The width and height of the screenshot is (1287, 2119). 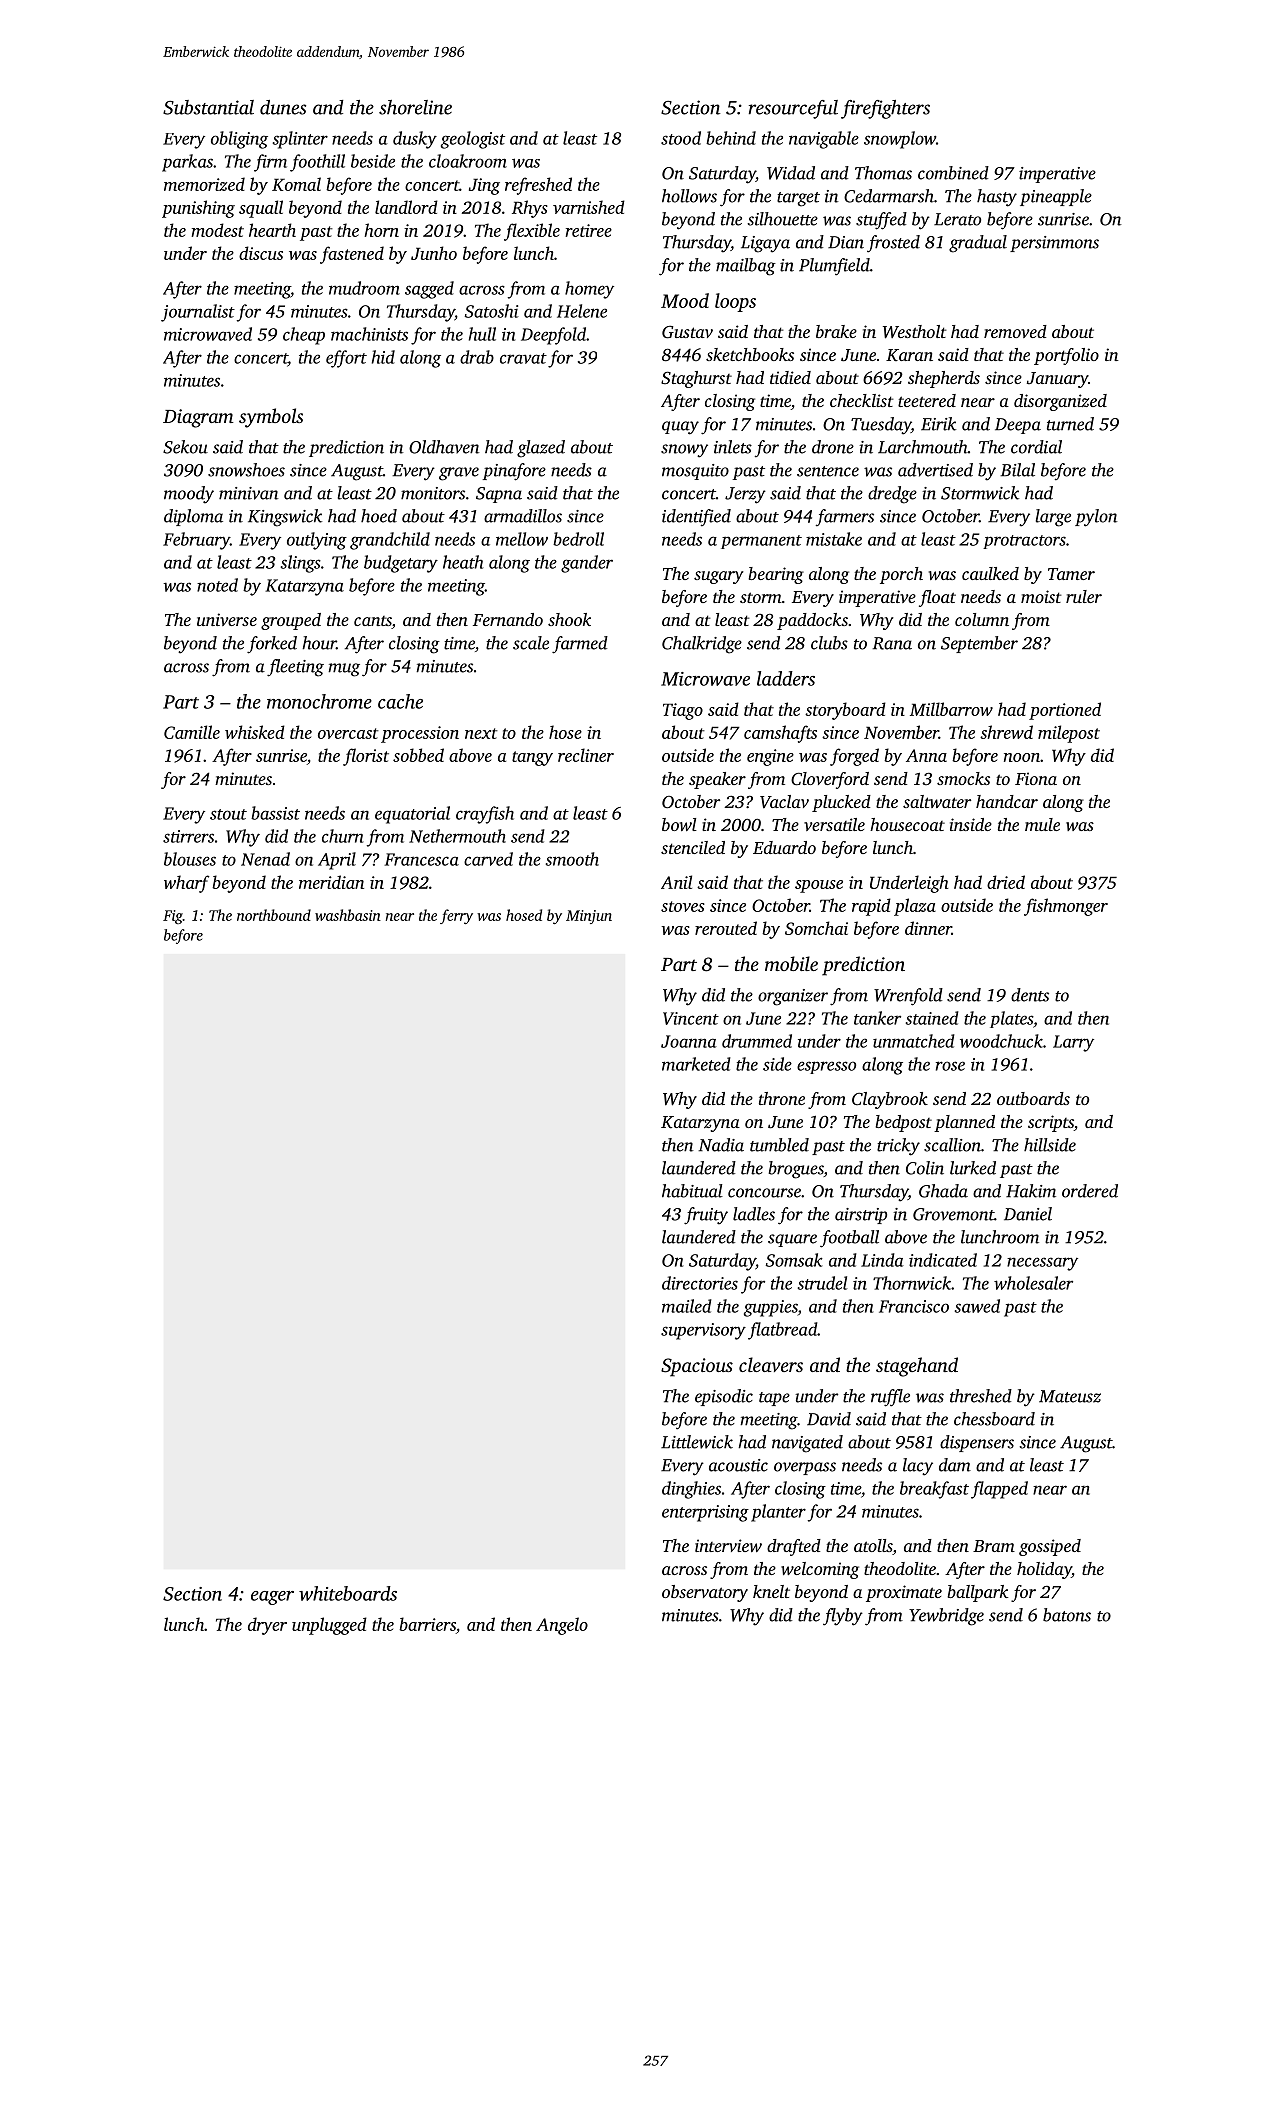 What do you see at coordinates (695, 472) in the screenshot?
I see `mosquito` at bounding box center [695, 472].
